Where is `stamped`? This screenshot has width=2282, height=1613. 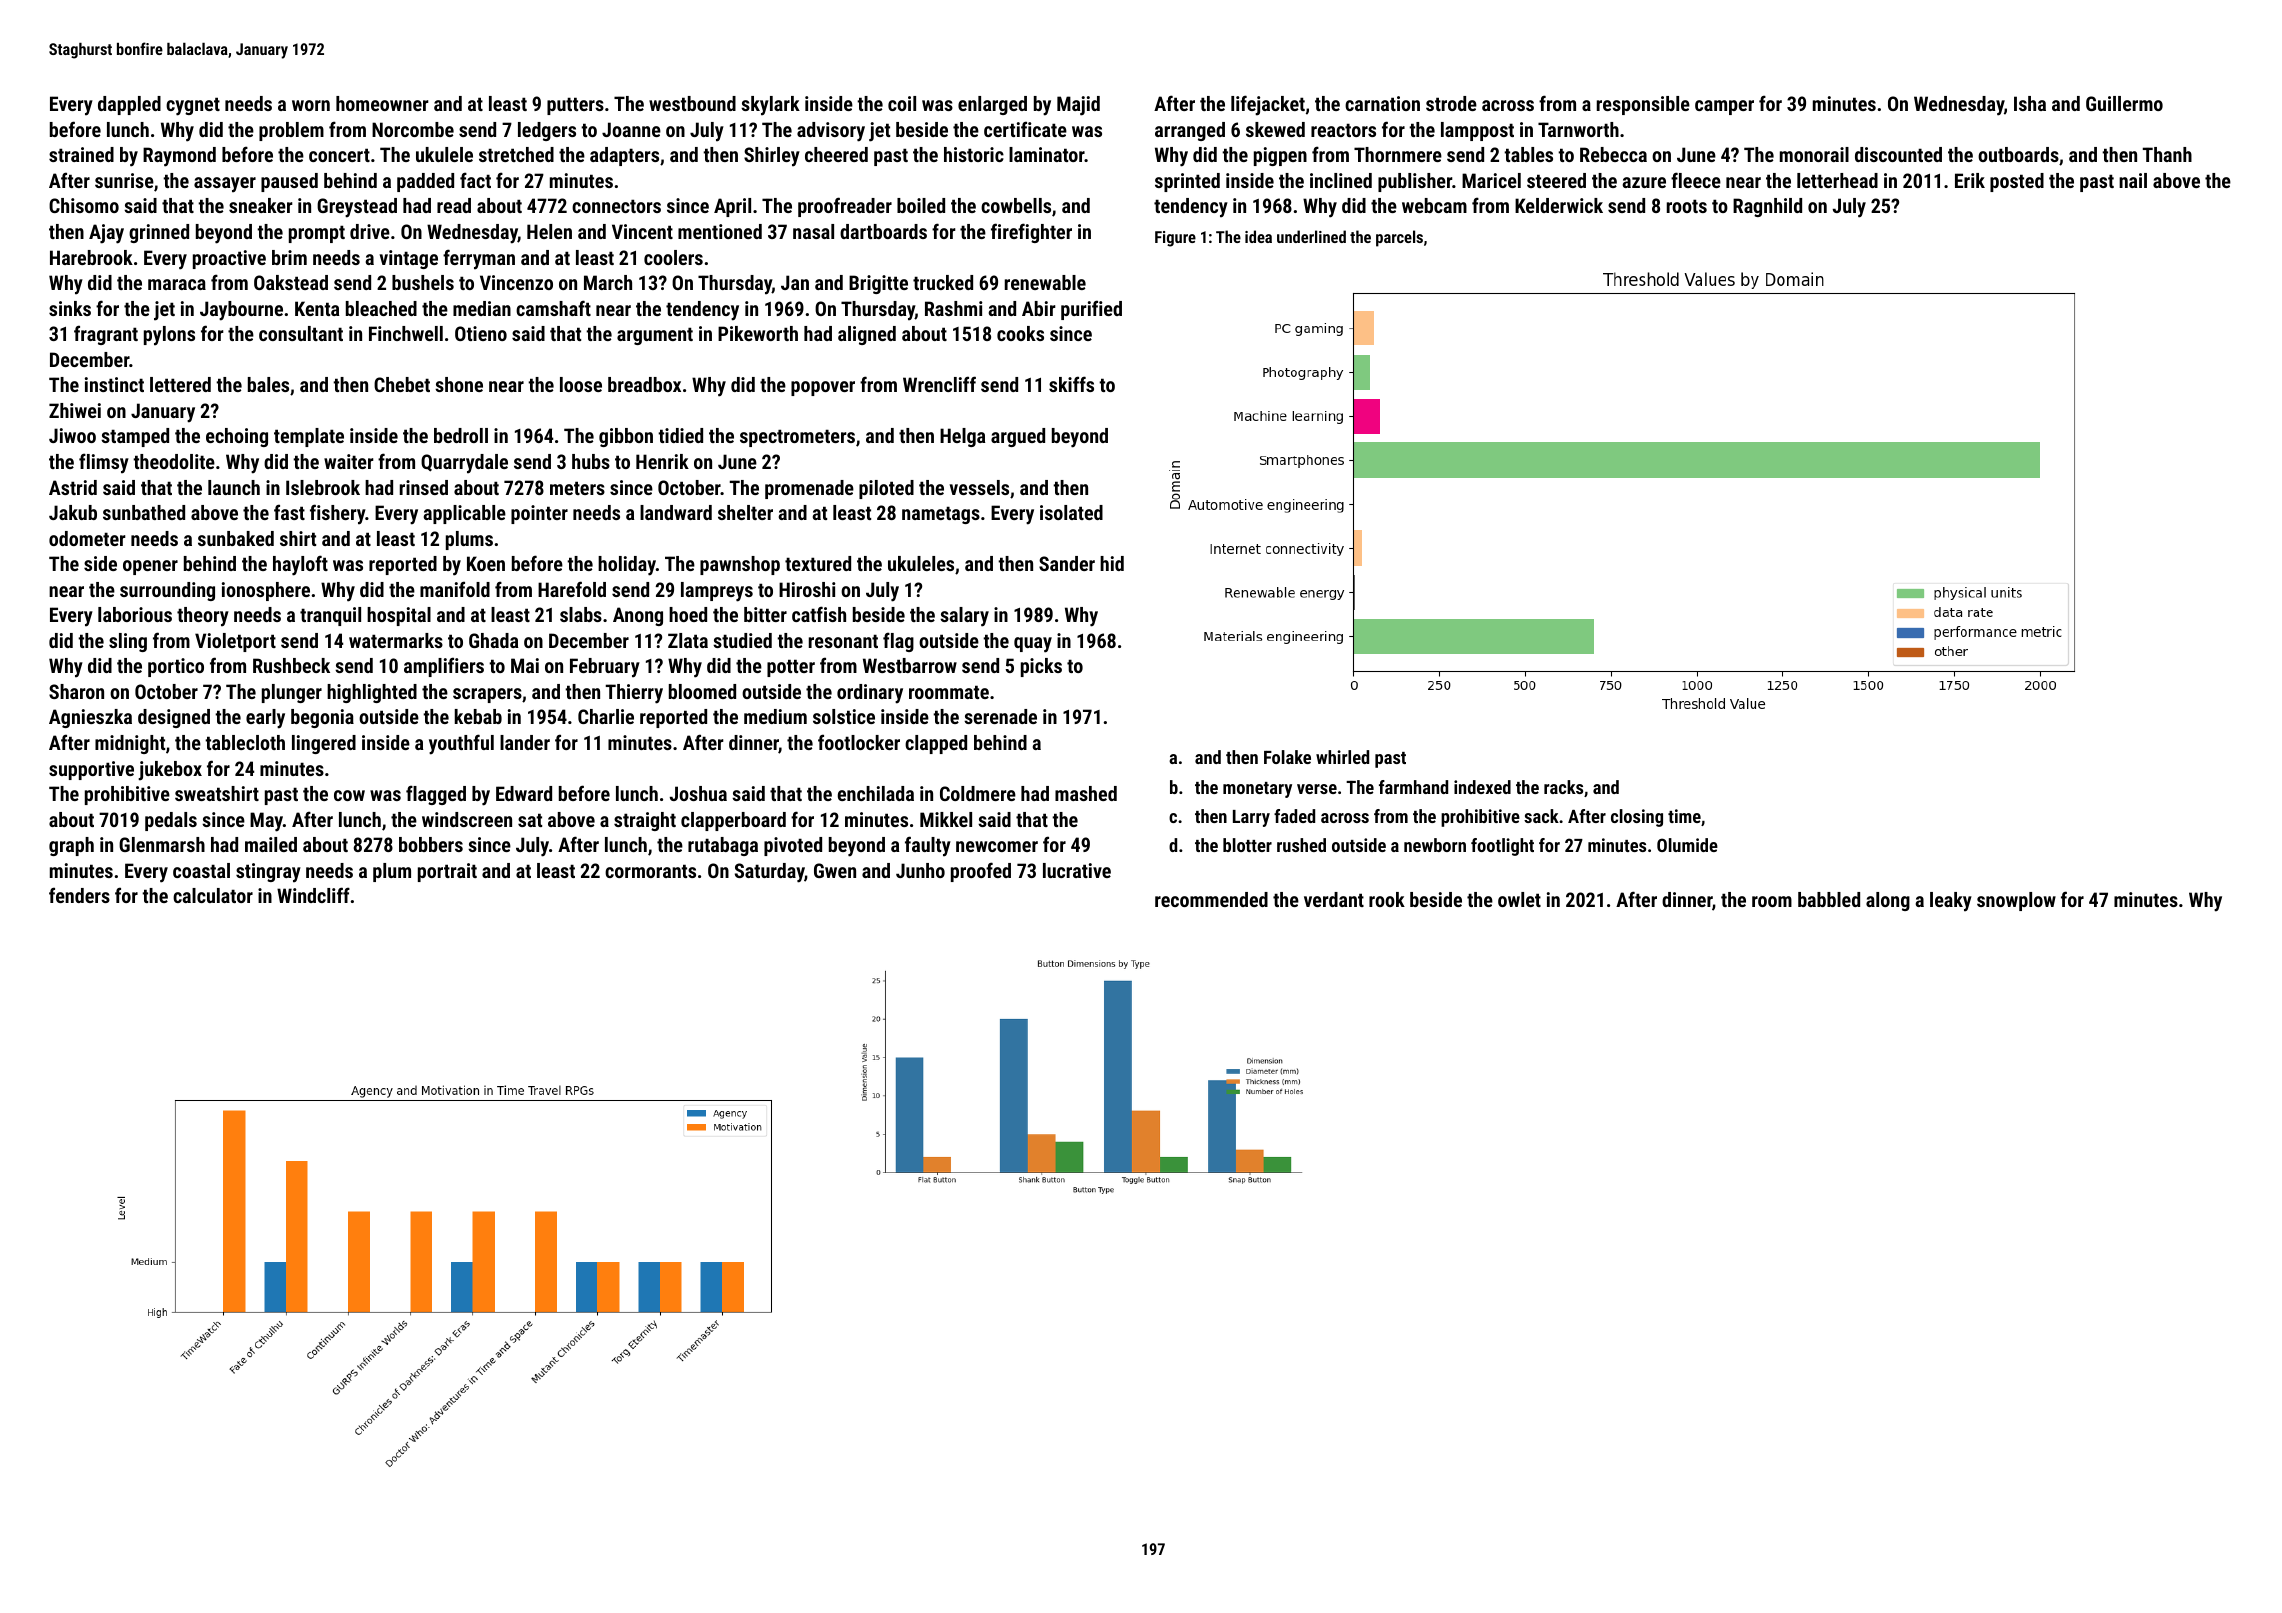
stamped is located at coordinates (135, 437).
